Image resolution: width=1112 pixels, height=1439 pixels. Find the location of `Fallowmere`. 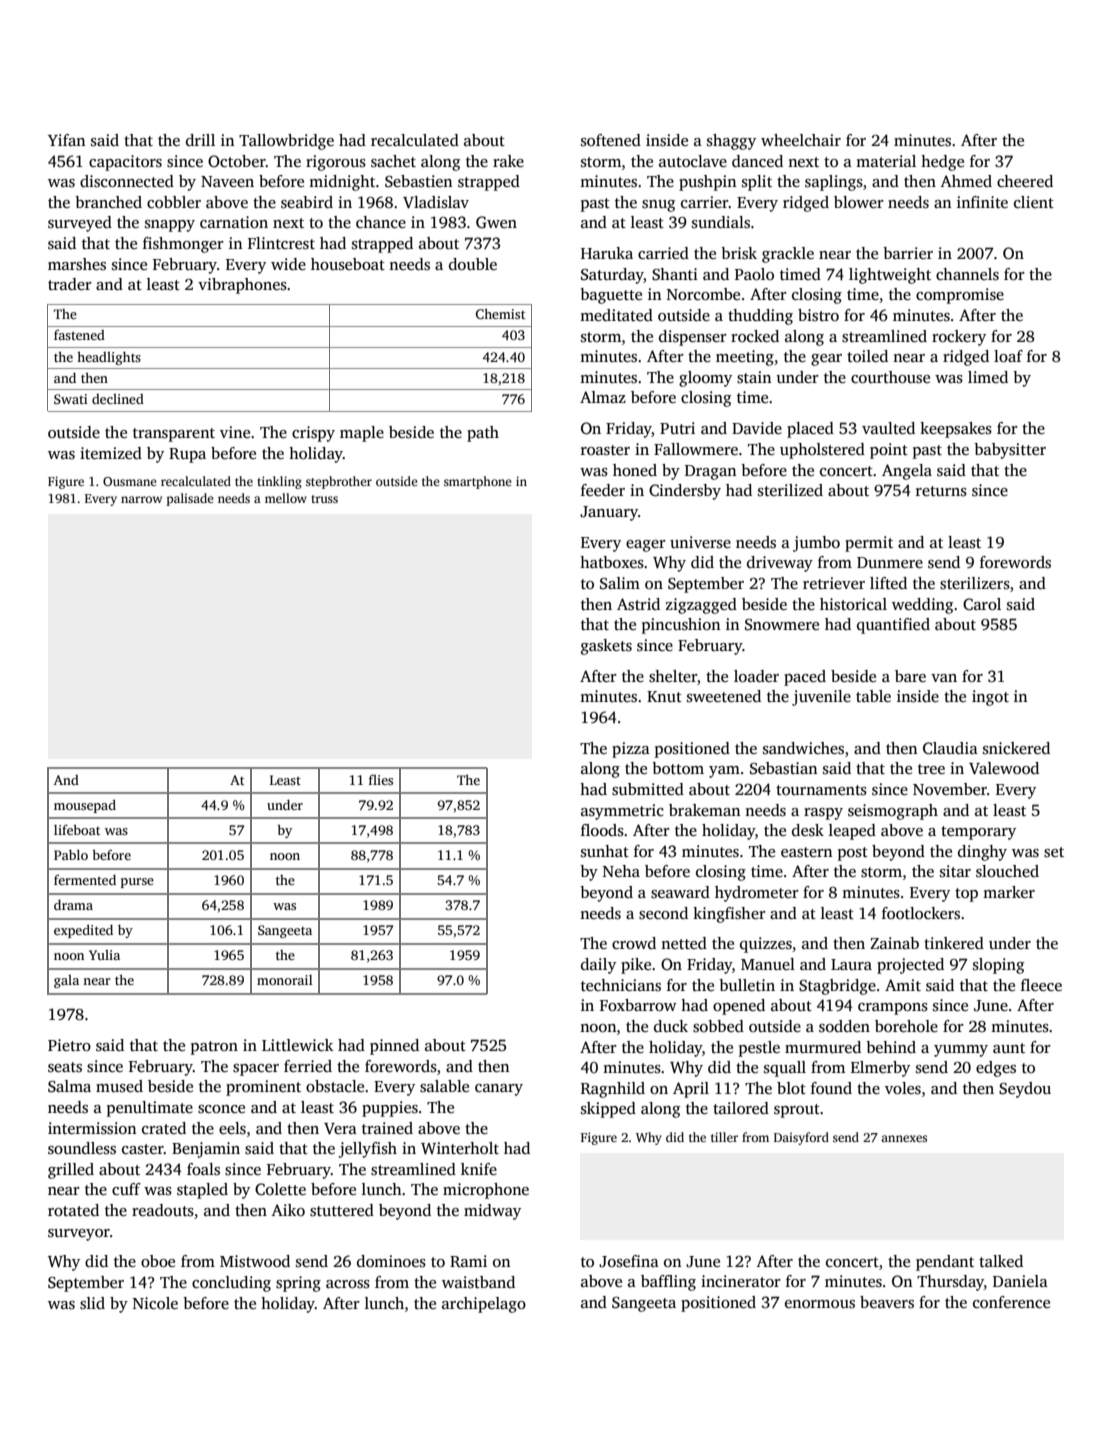

Fallowmere is located at coordinates (696, 449).
